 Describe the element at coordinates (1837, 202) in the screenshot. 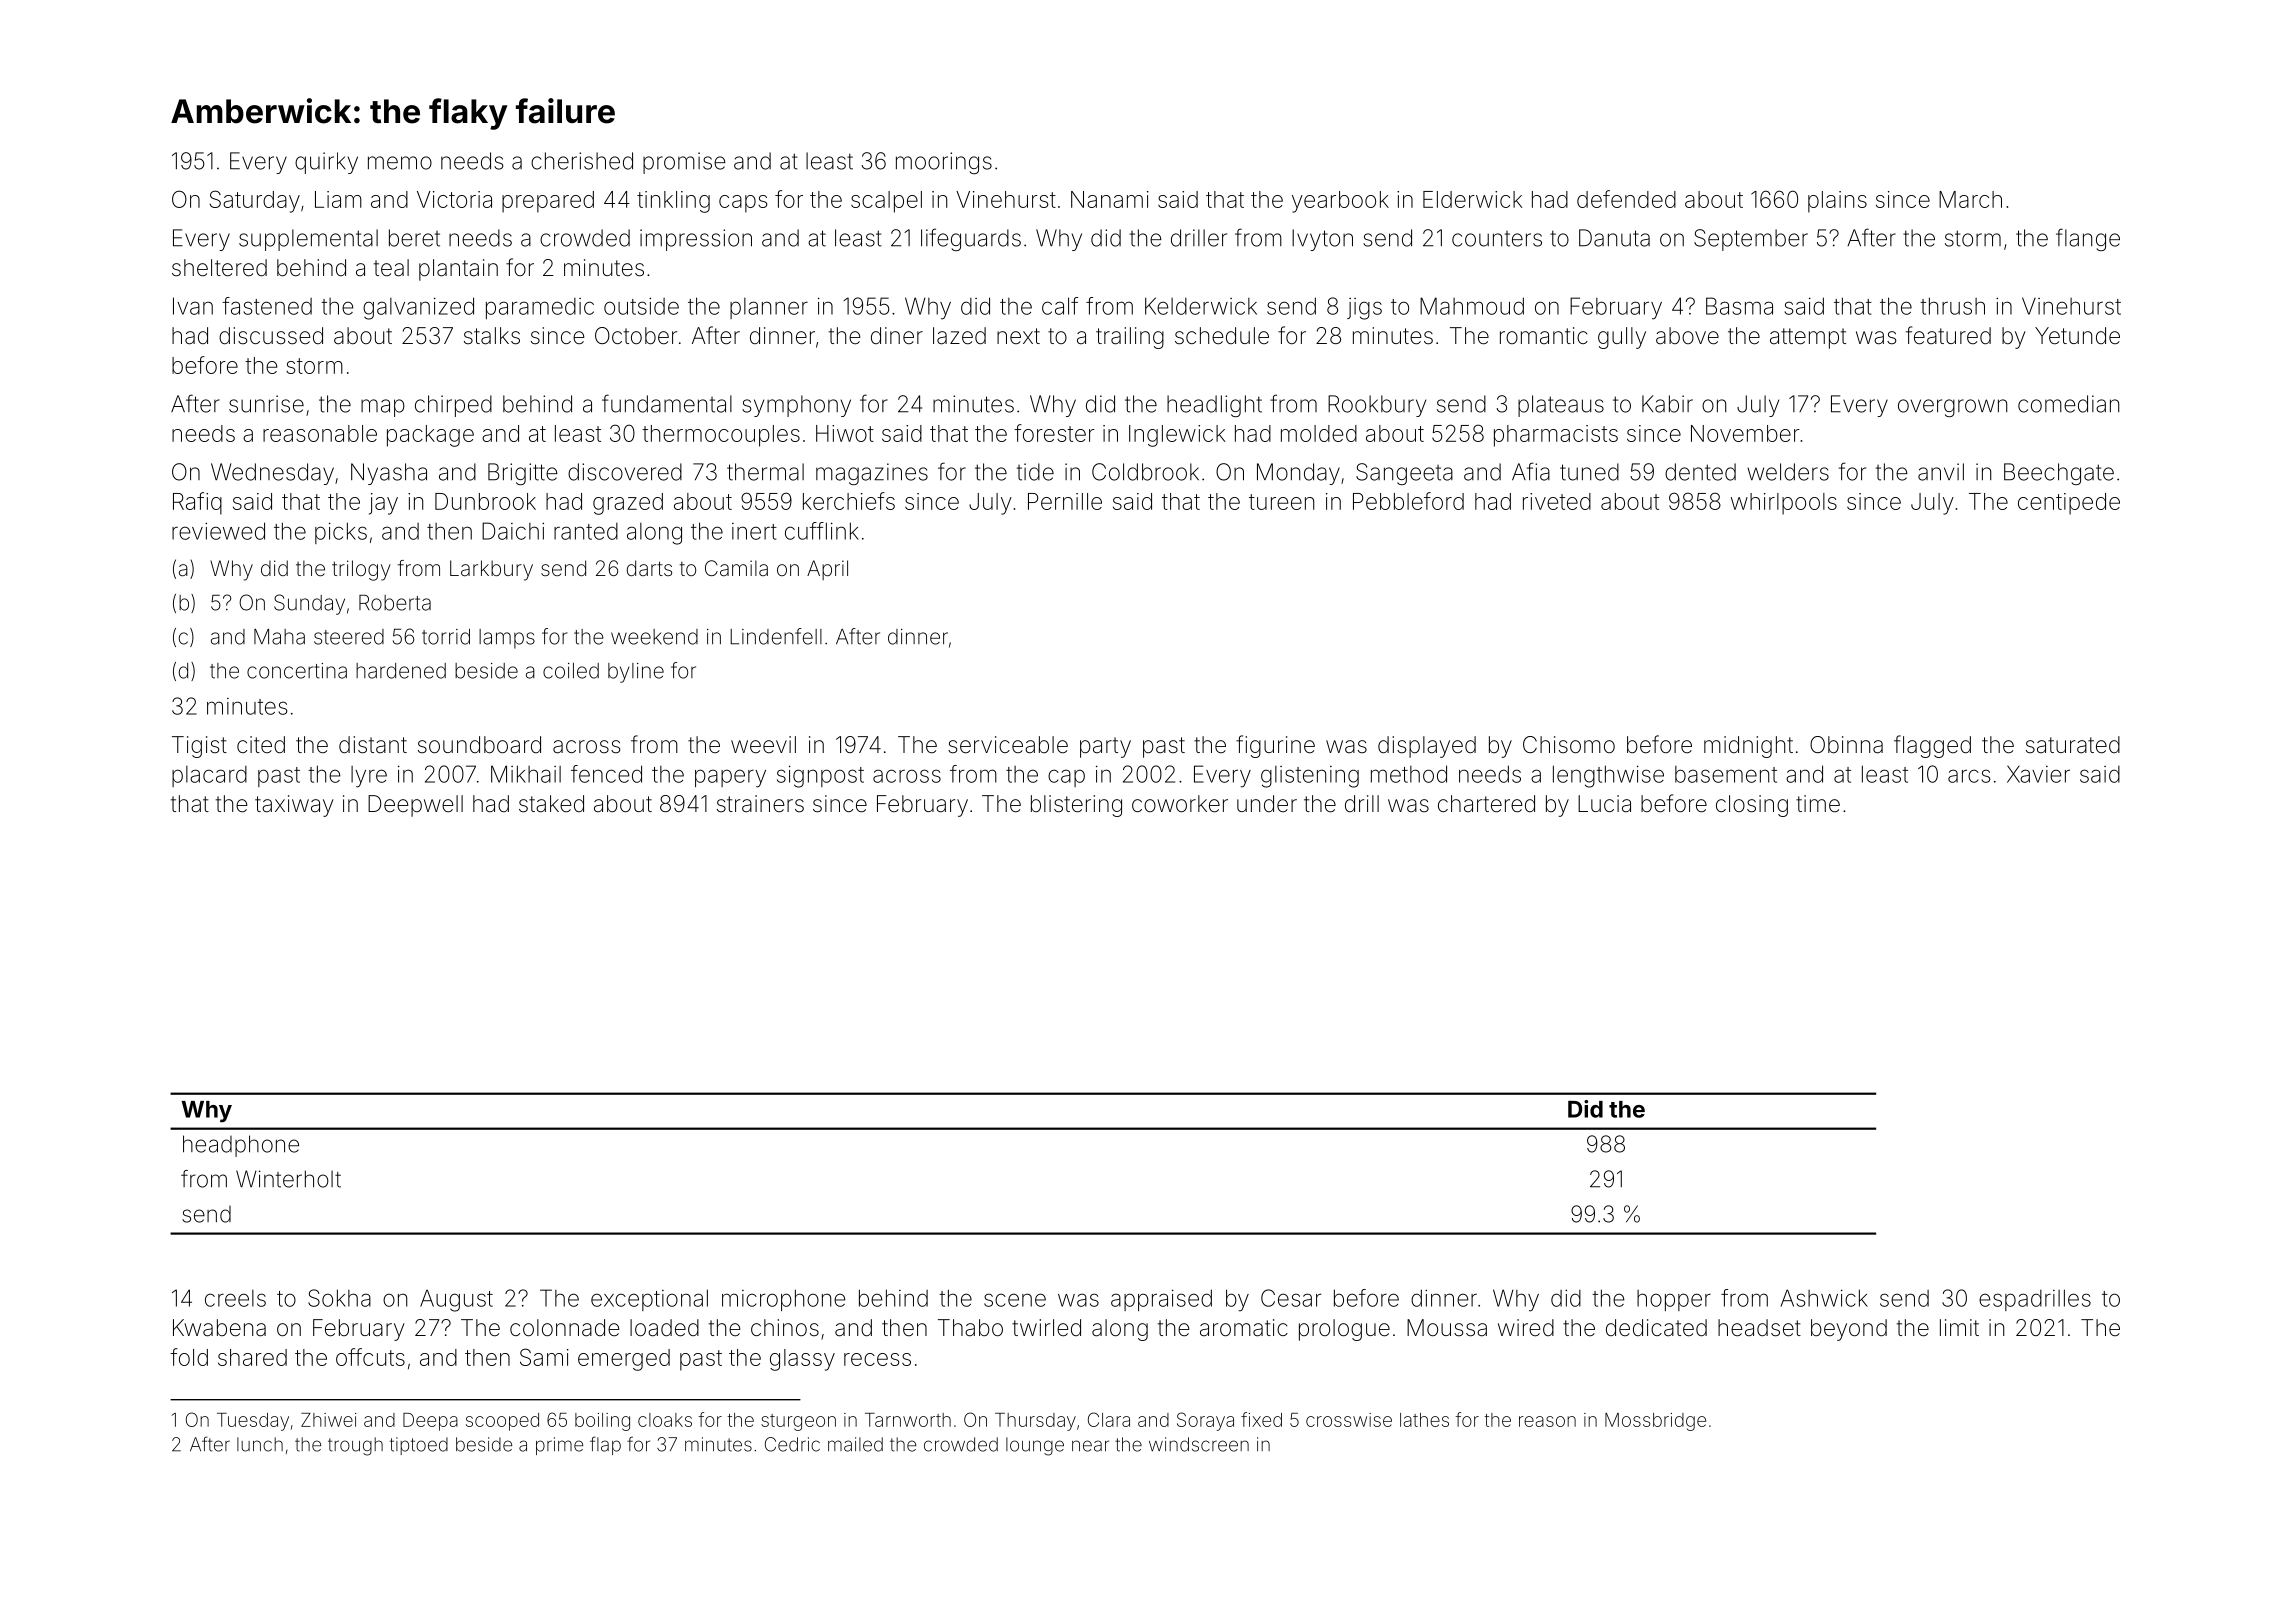

I see `plains` at that location.
